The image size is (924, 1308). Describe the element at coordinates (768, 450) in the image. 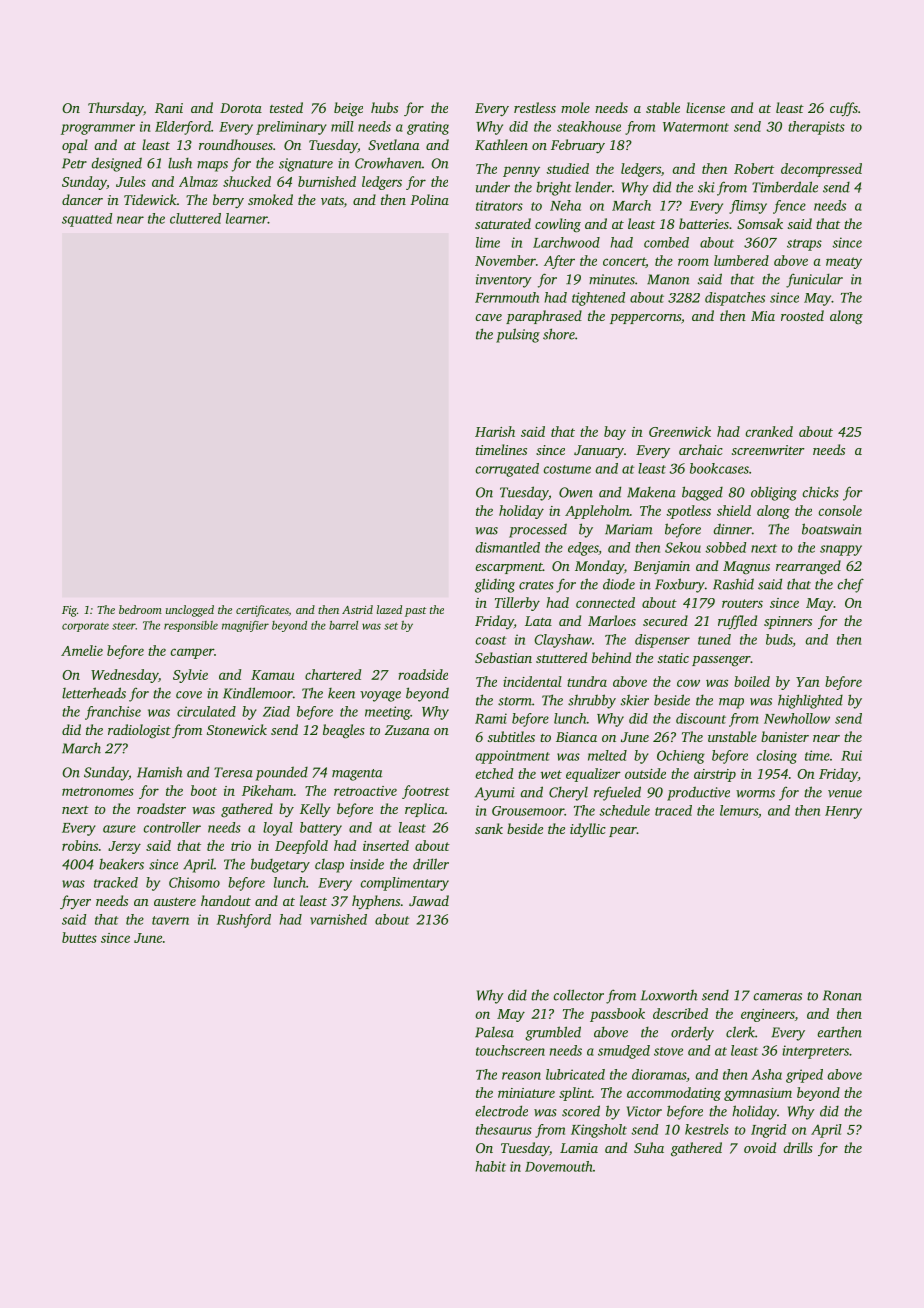

I see `screenwriter` at that location.
